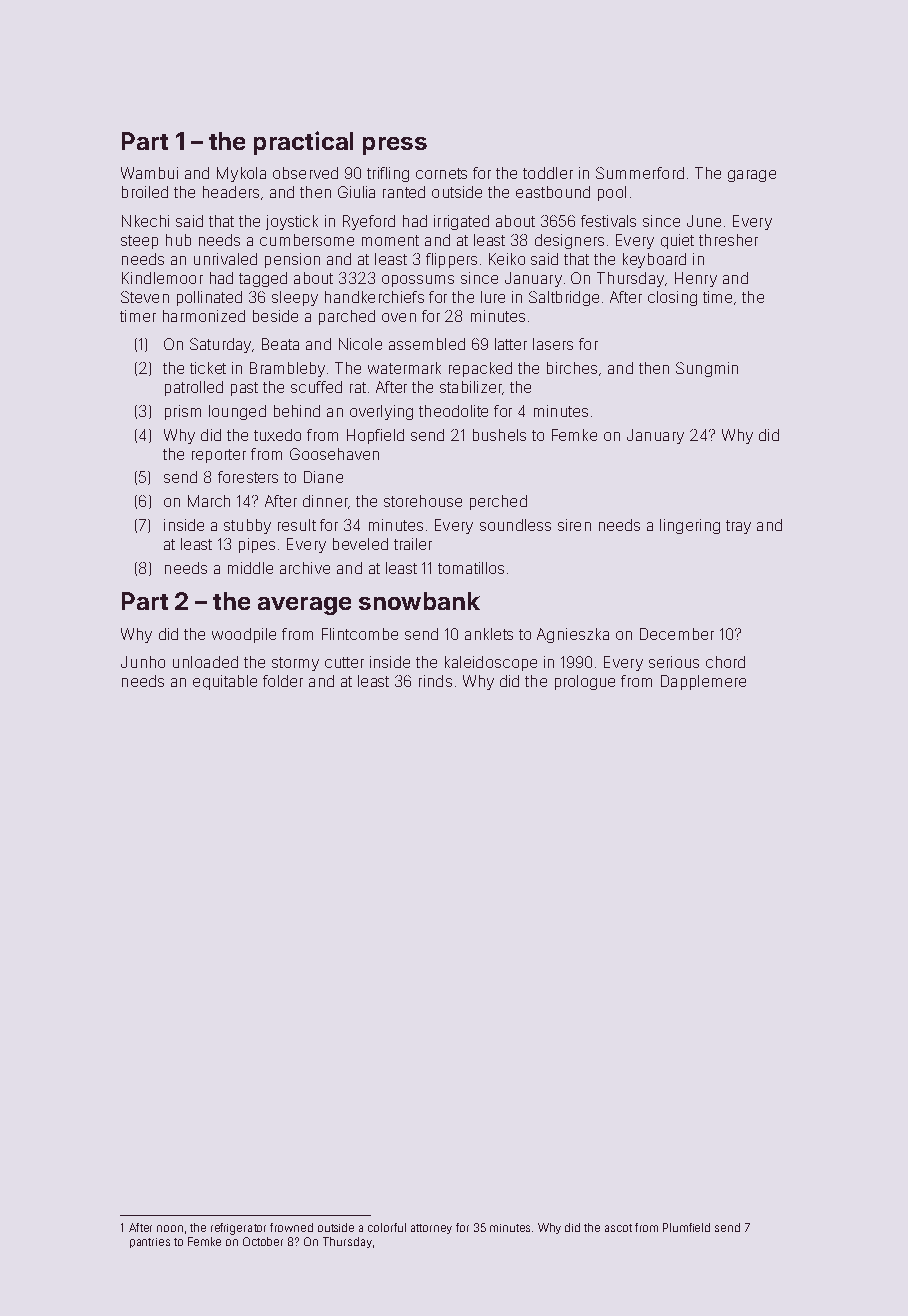  Describe the element at coordinates (170, 1228) in the screenshot. I see `noon` at that location.
